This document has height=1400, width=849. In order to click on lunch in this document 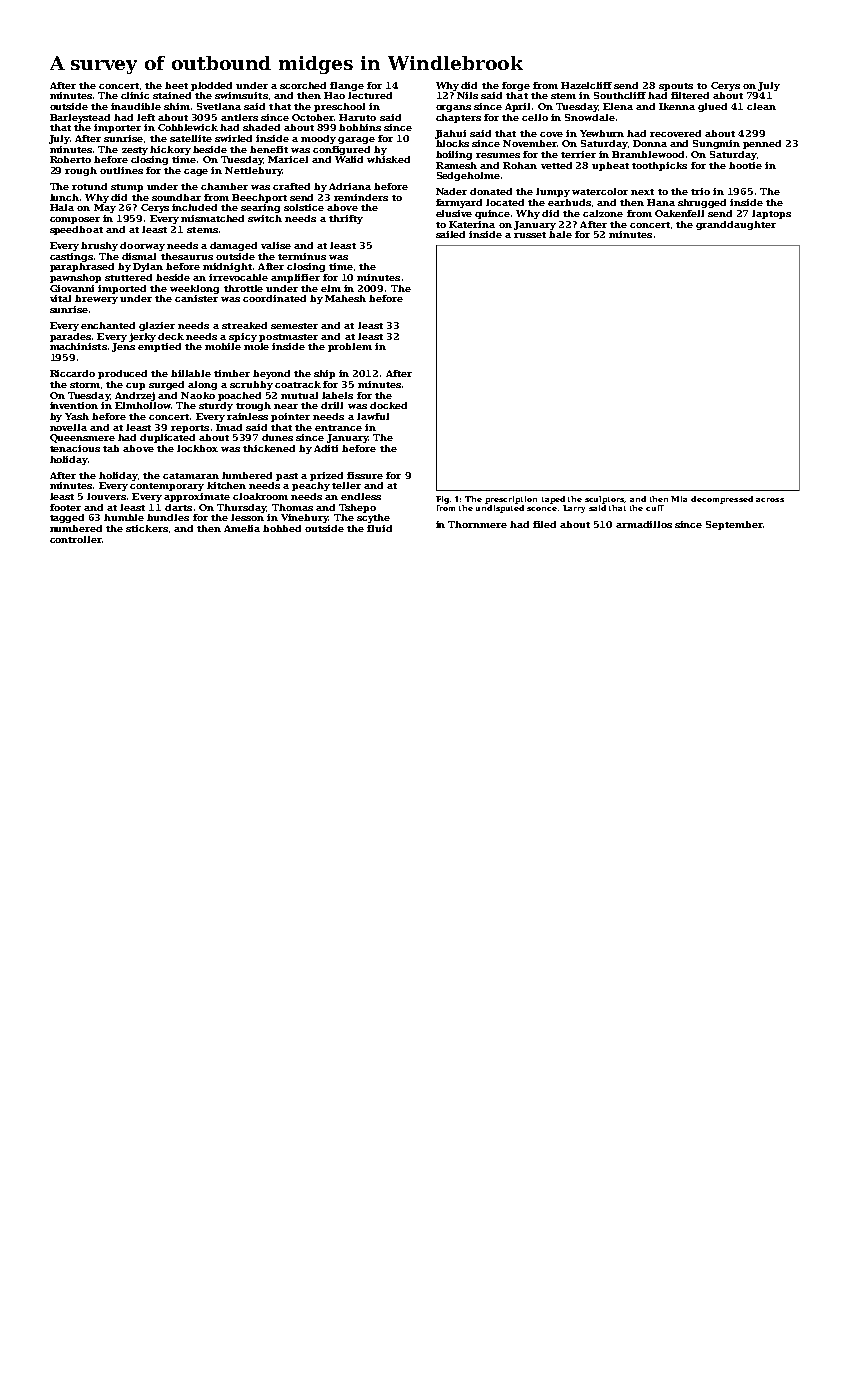, I will do `click(64, 197)`.
